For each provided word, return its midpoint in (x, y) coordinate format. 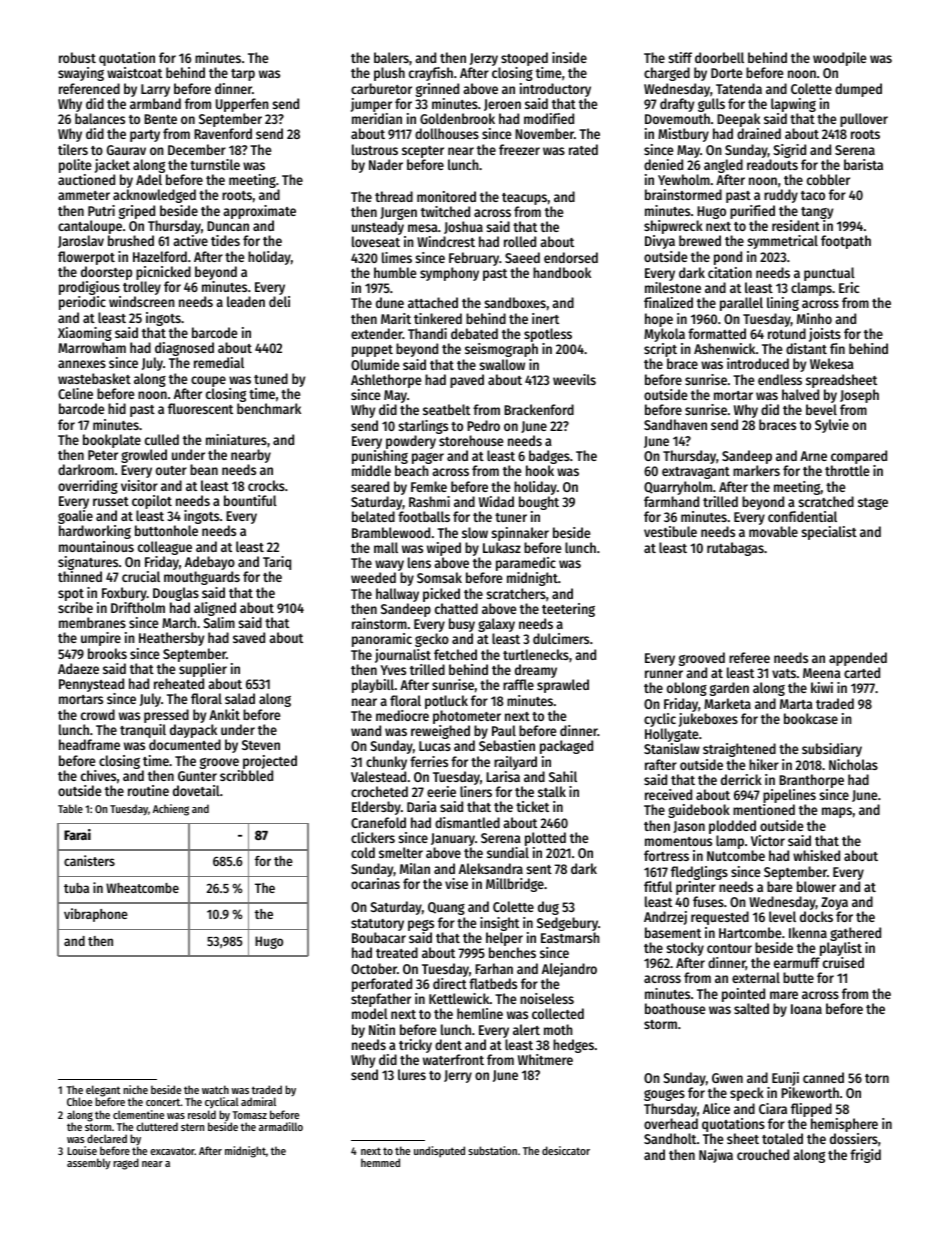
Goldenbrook (457, 118)
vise (456, 883)
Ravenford (223, 134)
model (370, 1013)
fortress (666, 855)
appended (858, 659)
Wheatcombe (142, 888)
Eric (849, 287)
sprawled (563, 686)
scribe (75, 607)
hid (117, 408)
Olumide (375, 364)
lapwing (793, 105)
